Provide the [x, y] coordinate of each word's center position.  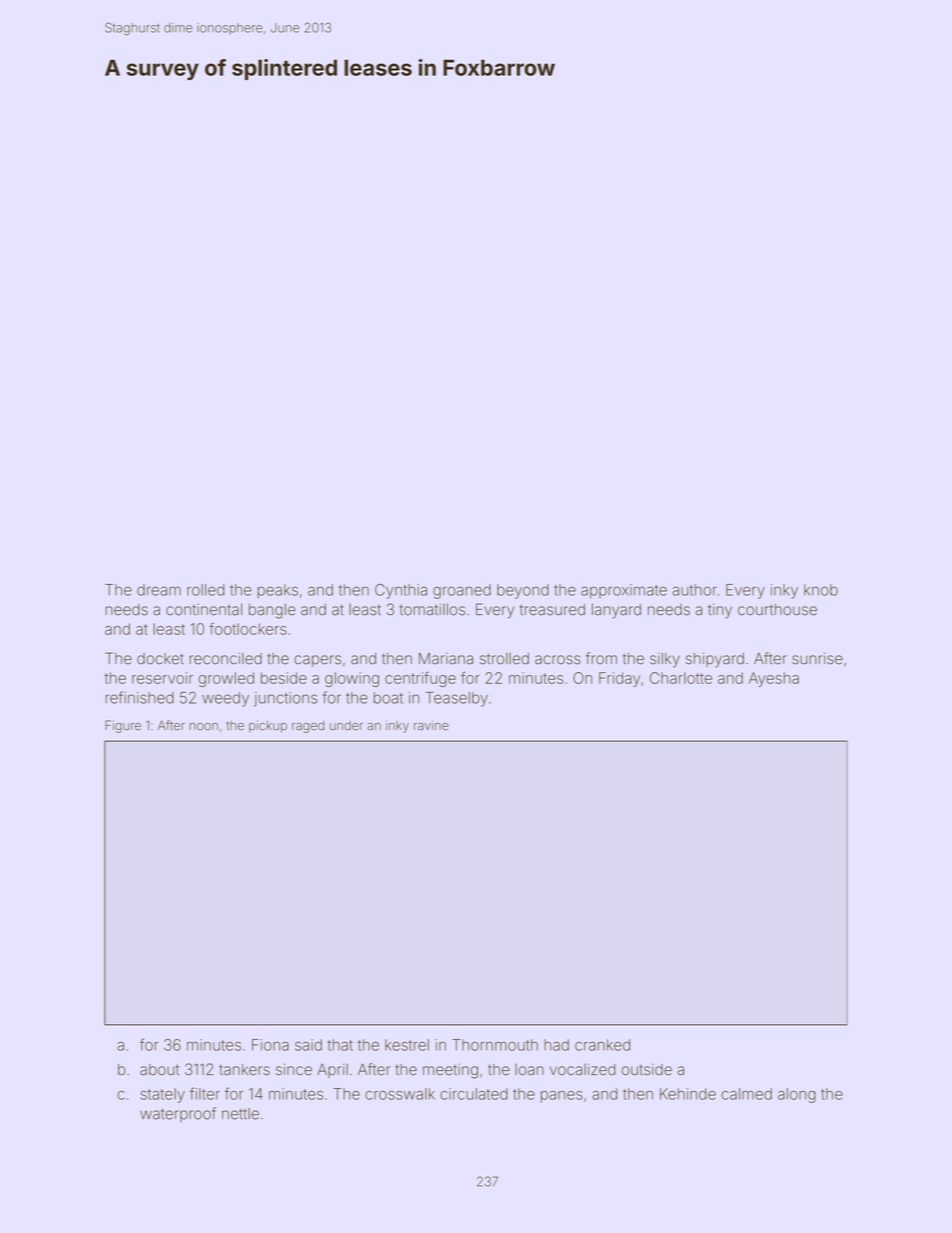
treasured [552, 610]
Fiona [270, 1045]
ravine [431, 725]
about [159, 1070]
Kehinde [688, 1094]
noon [204, 727]
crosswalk [400, 1094]
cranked [602, 1045]
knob [821, 590]
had [556, 1045]
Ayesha [774, 679]
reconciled [225, 659]
